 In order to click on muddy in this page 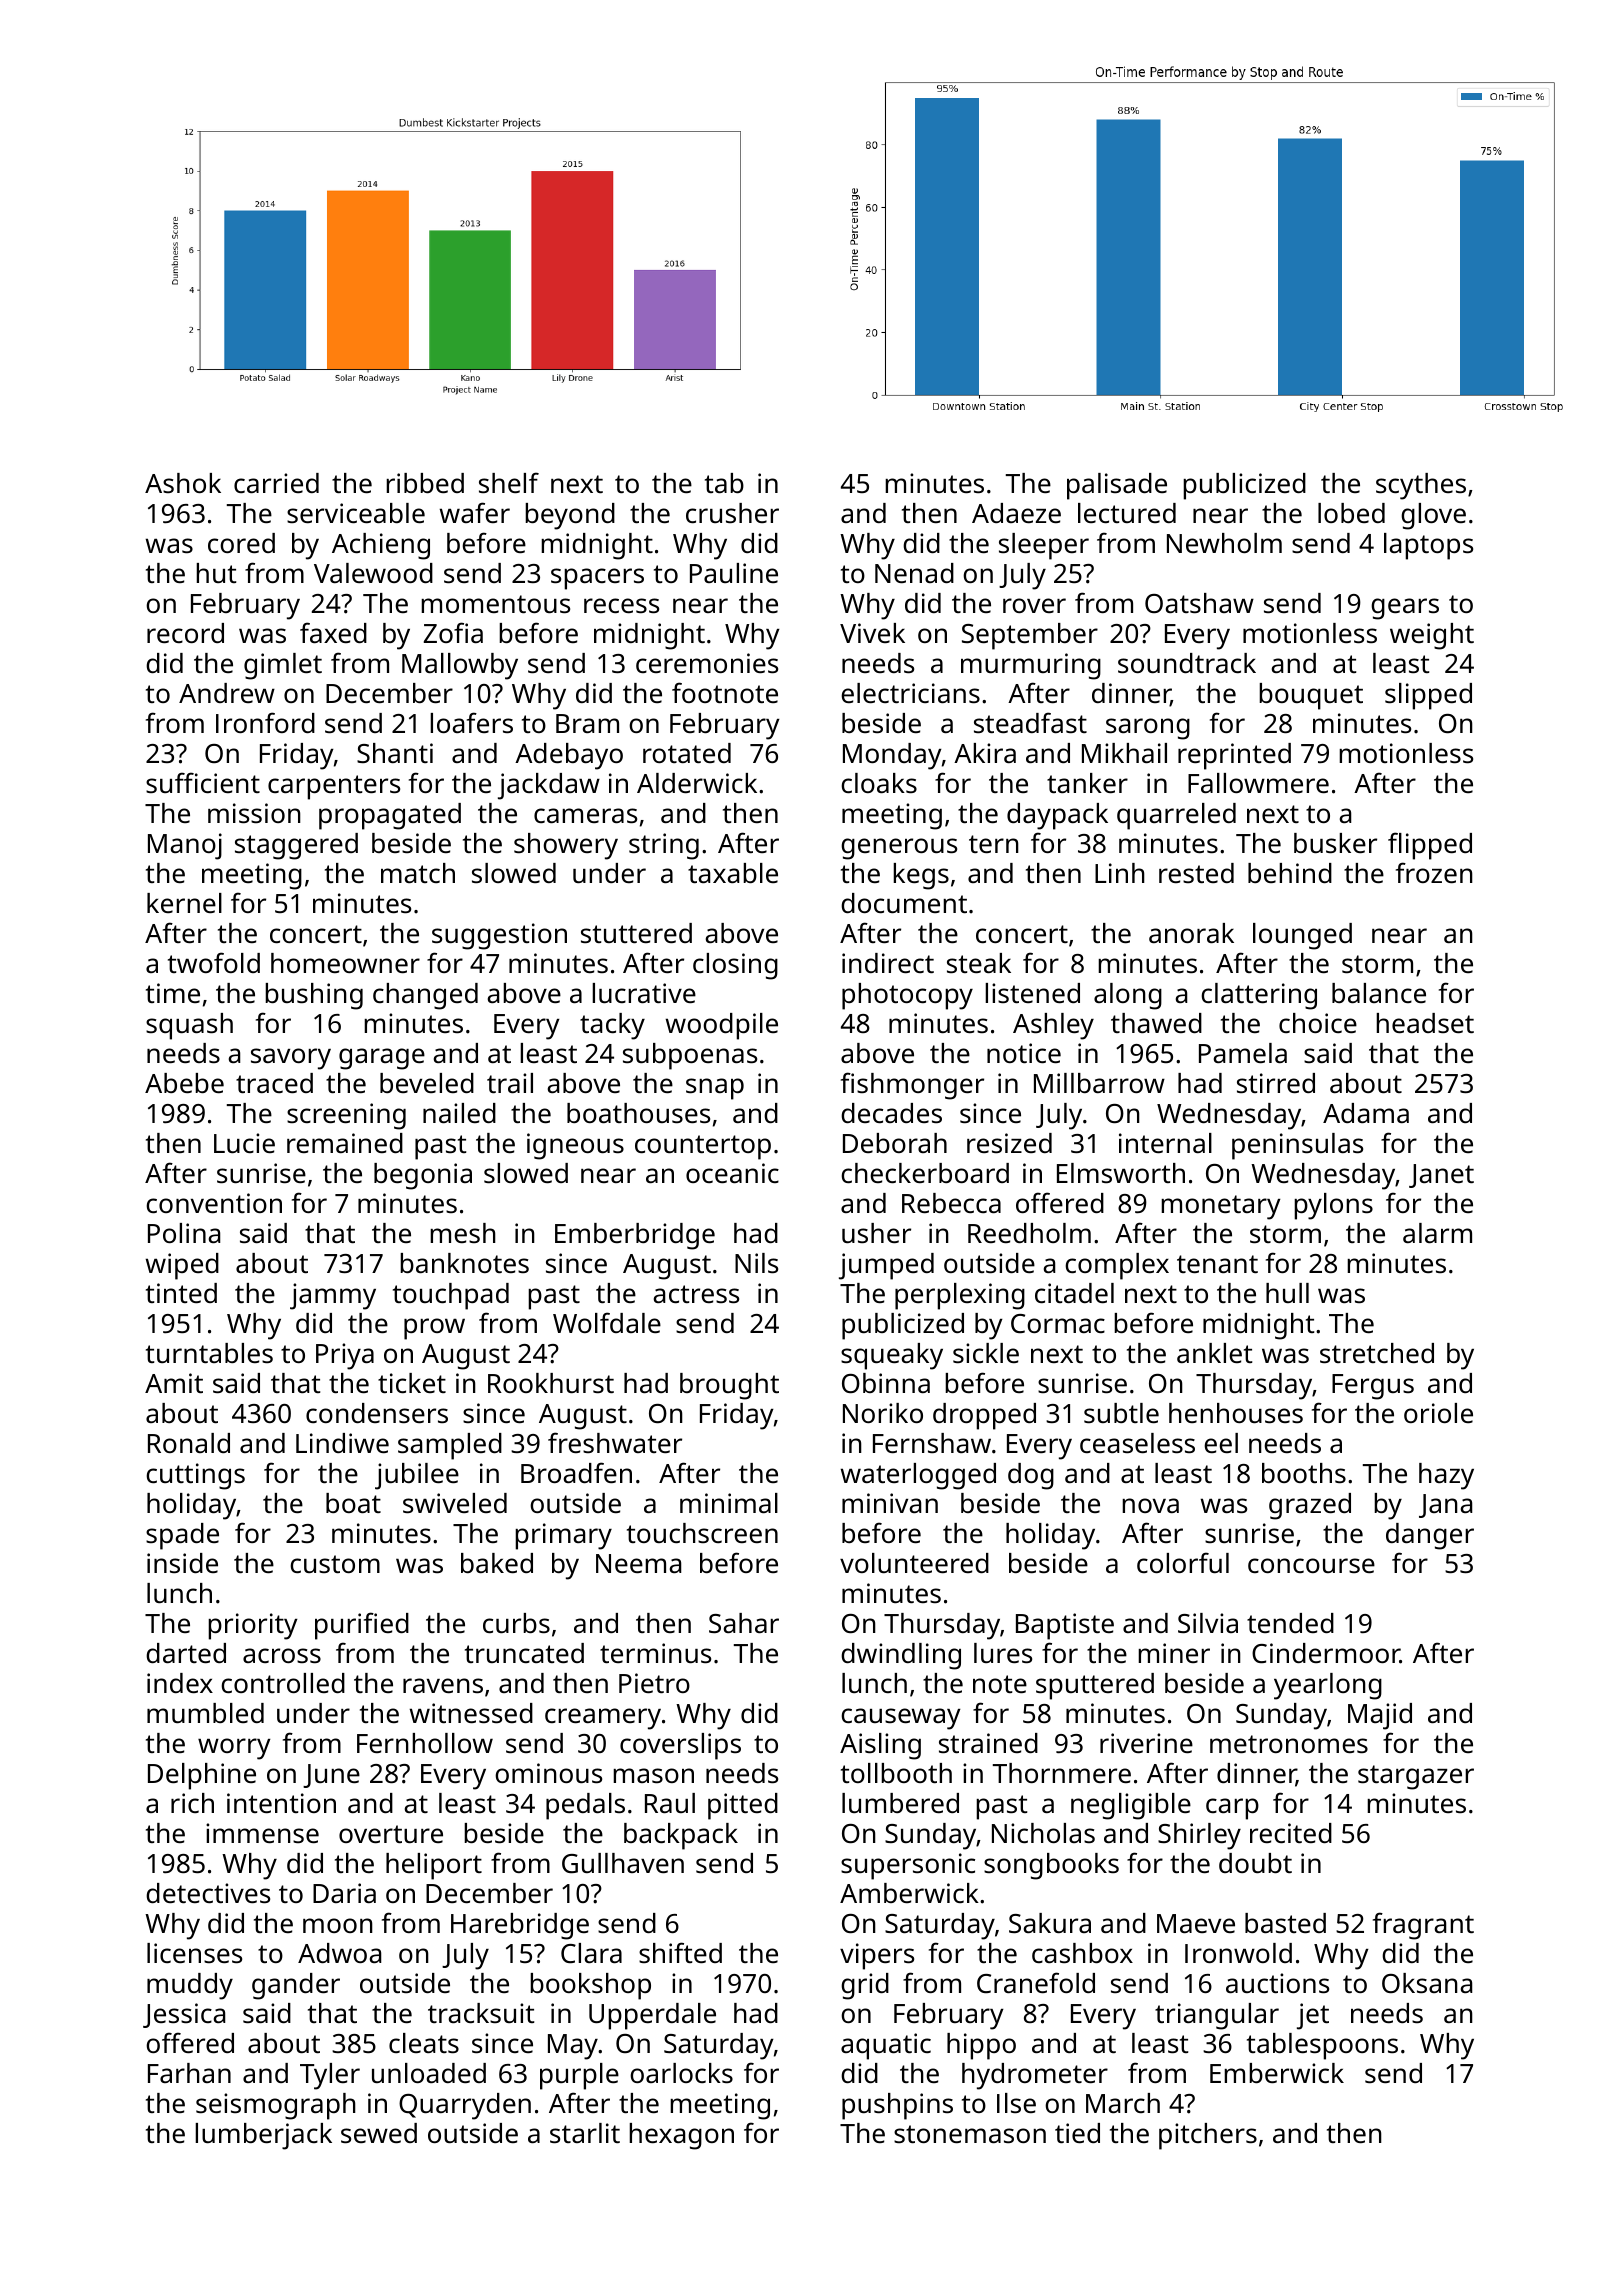, I will do `click(190, 1986)`.
